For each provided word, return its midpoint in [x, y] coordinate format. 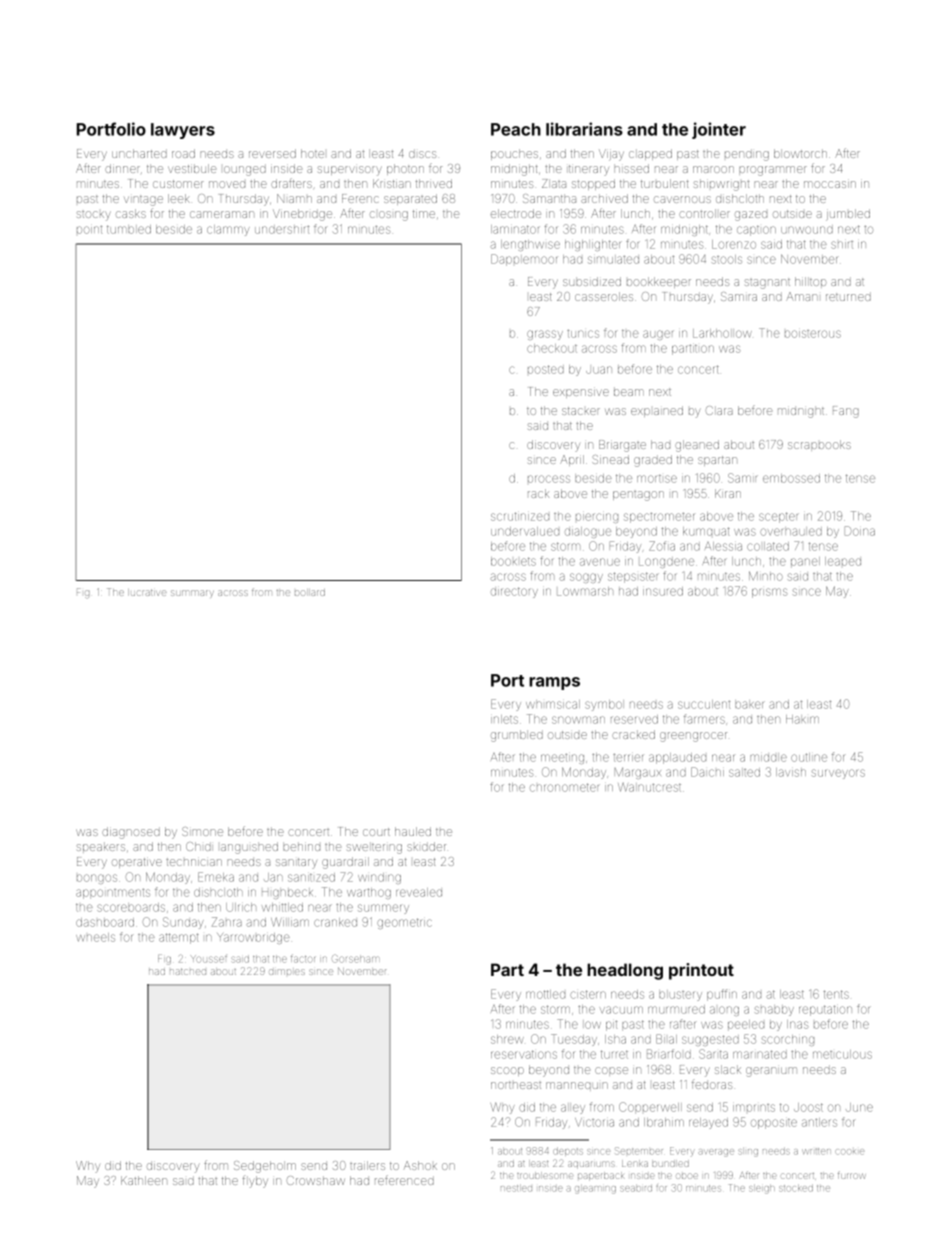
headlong [625, 971]
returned [848, 297]
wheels [95, 937]
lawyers [183, 131]
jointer [719, 130]
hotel [312, 153]
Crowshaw [316, 1180]
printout [701, 971]
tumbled [129, 229]
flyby [255, 1181]
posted [546, 369]
